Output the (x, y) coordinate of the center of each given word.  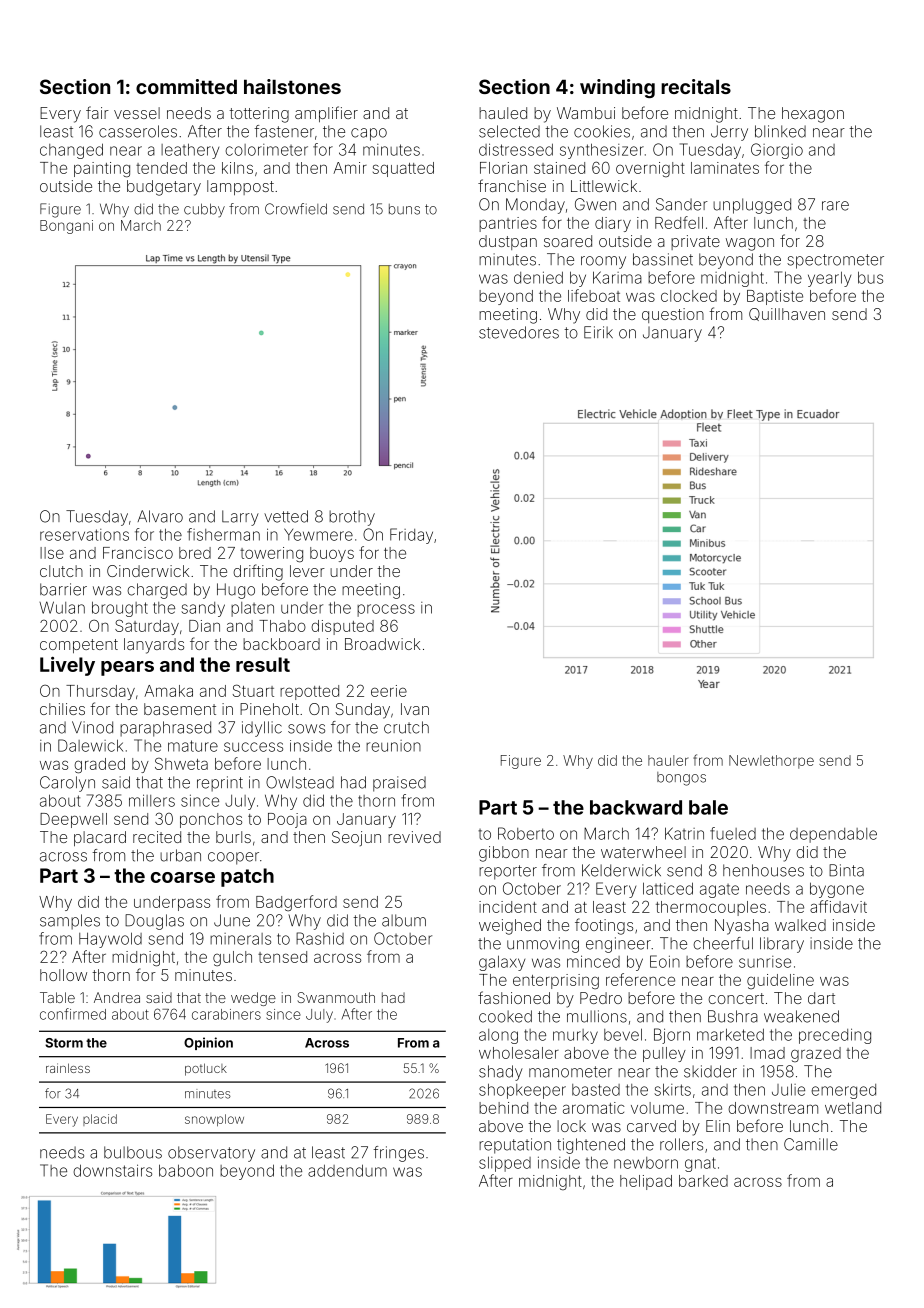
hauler (668, 760)
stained (559, 168)
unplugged (752, 206)
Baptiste (775, 297)
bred (195, 553)
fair (97, 112)
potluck (206, 1069)
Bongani (66, 227)
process (386, 610)
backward (636, 807)
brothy (352, 518)
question (673, 315)
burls (233, 837)
